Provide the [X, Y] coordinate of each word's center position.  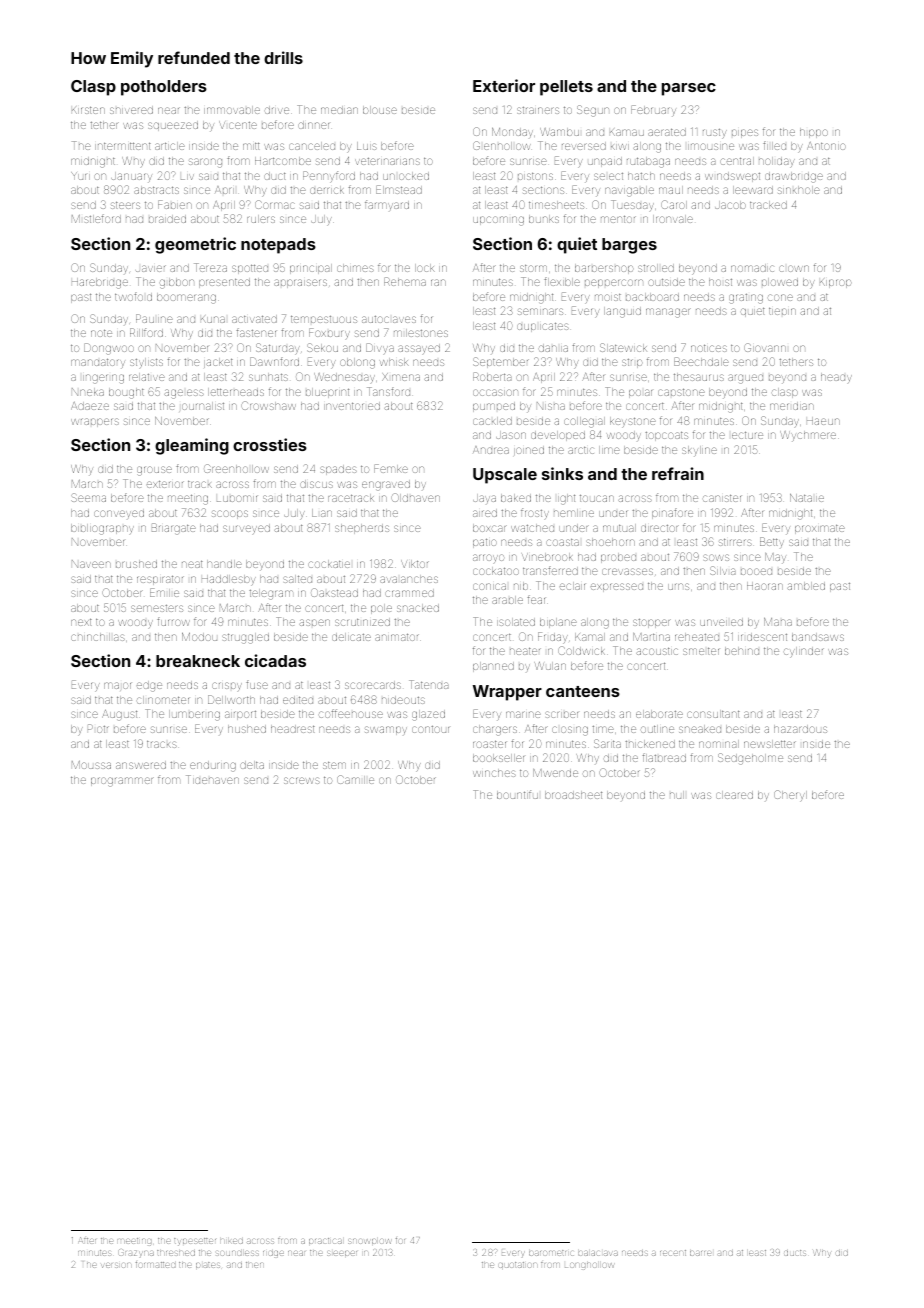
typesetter [195, 1242]
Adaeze [90, 406]
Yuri [80, 176]
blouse [380, 110]
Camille [355, 779]
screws [302, 780]
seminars [540, 311]
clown [794, 268]
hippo [814, 133]
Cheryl [790, 796]
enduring [213, 766]
